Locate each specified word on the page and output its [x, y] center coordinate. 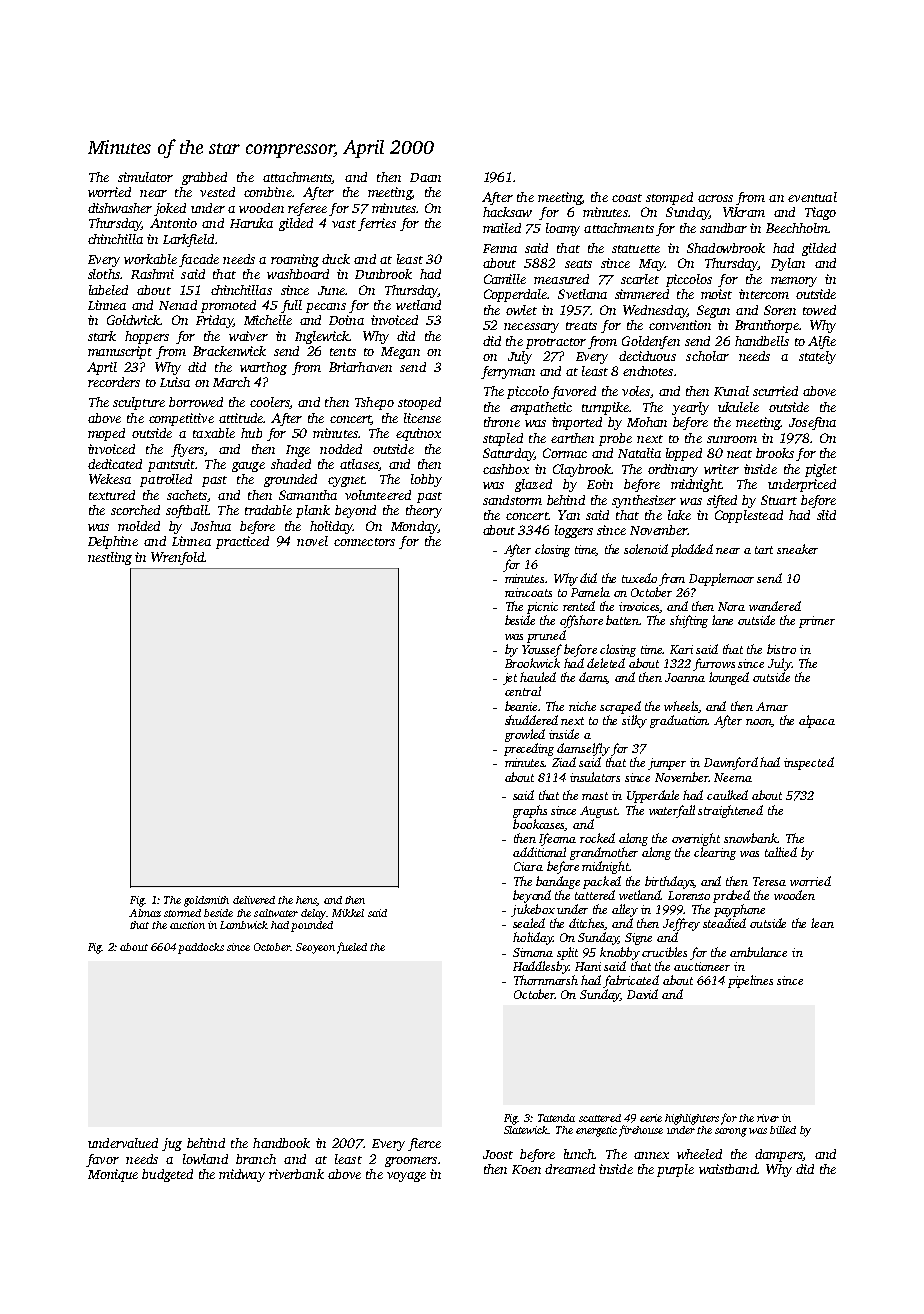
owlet [521, 310]
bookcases [539, 825]
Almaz [145, 913]
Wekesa [110, 479]
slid [826, 515]
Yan [569, 515]
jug [172, 1144]
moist [716, 294]
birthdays [669, 882]
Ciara [528, 866]
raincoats [528, 592]
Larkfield [188, 240]
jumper [667, 764]
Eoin [600, 484]
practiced [242, 542]
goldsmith [206, 901]
